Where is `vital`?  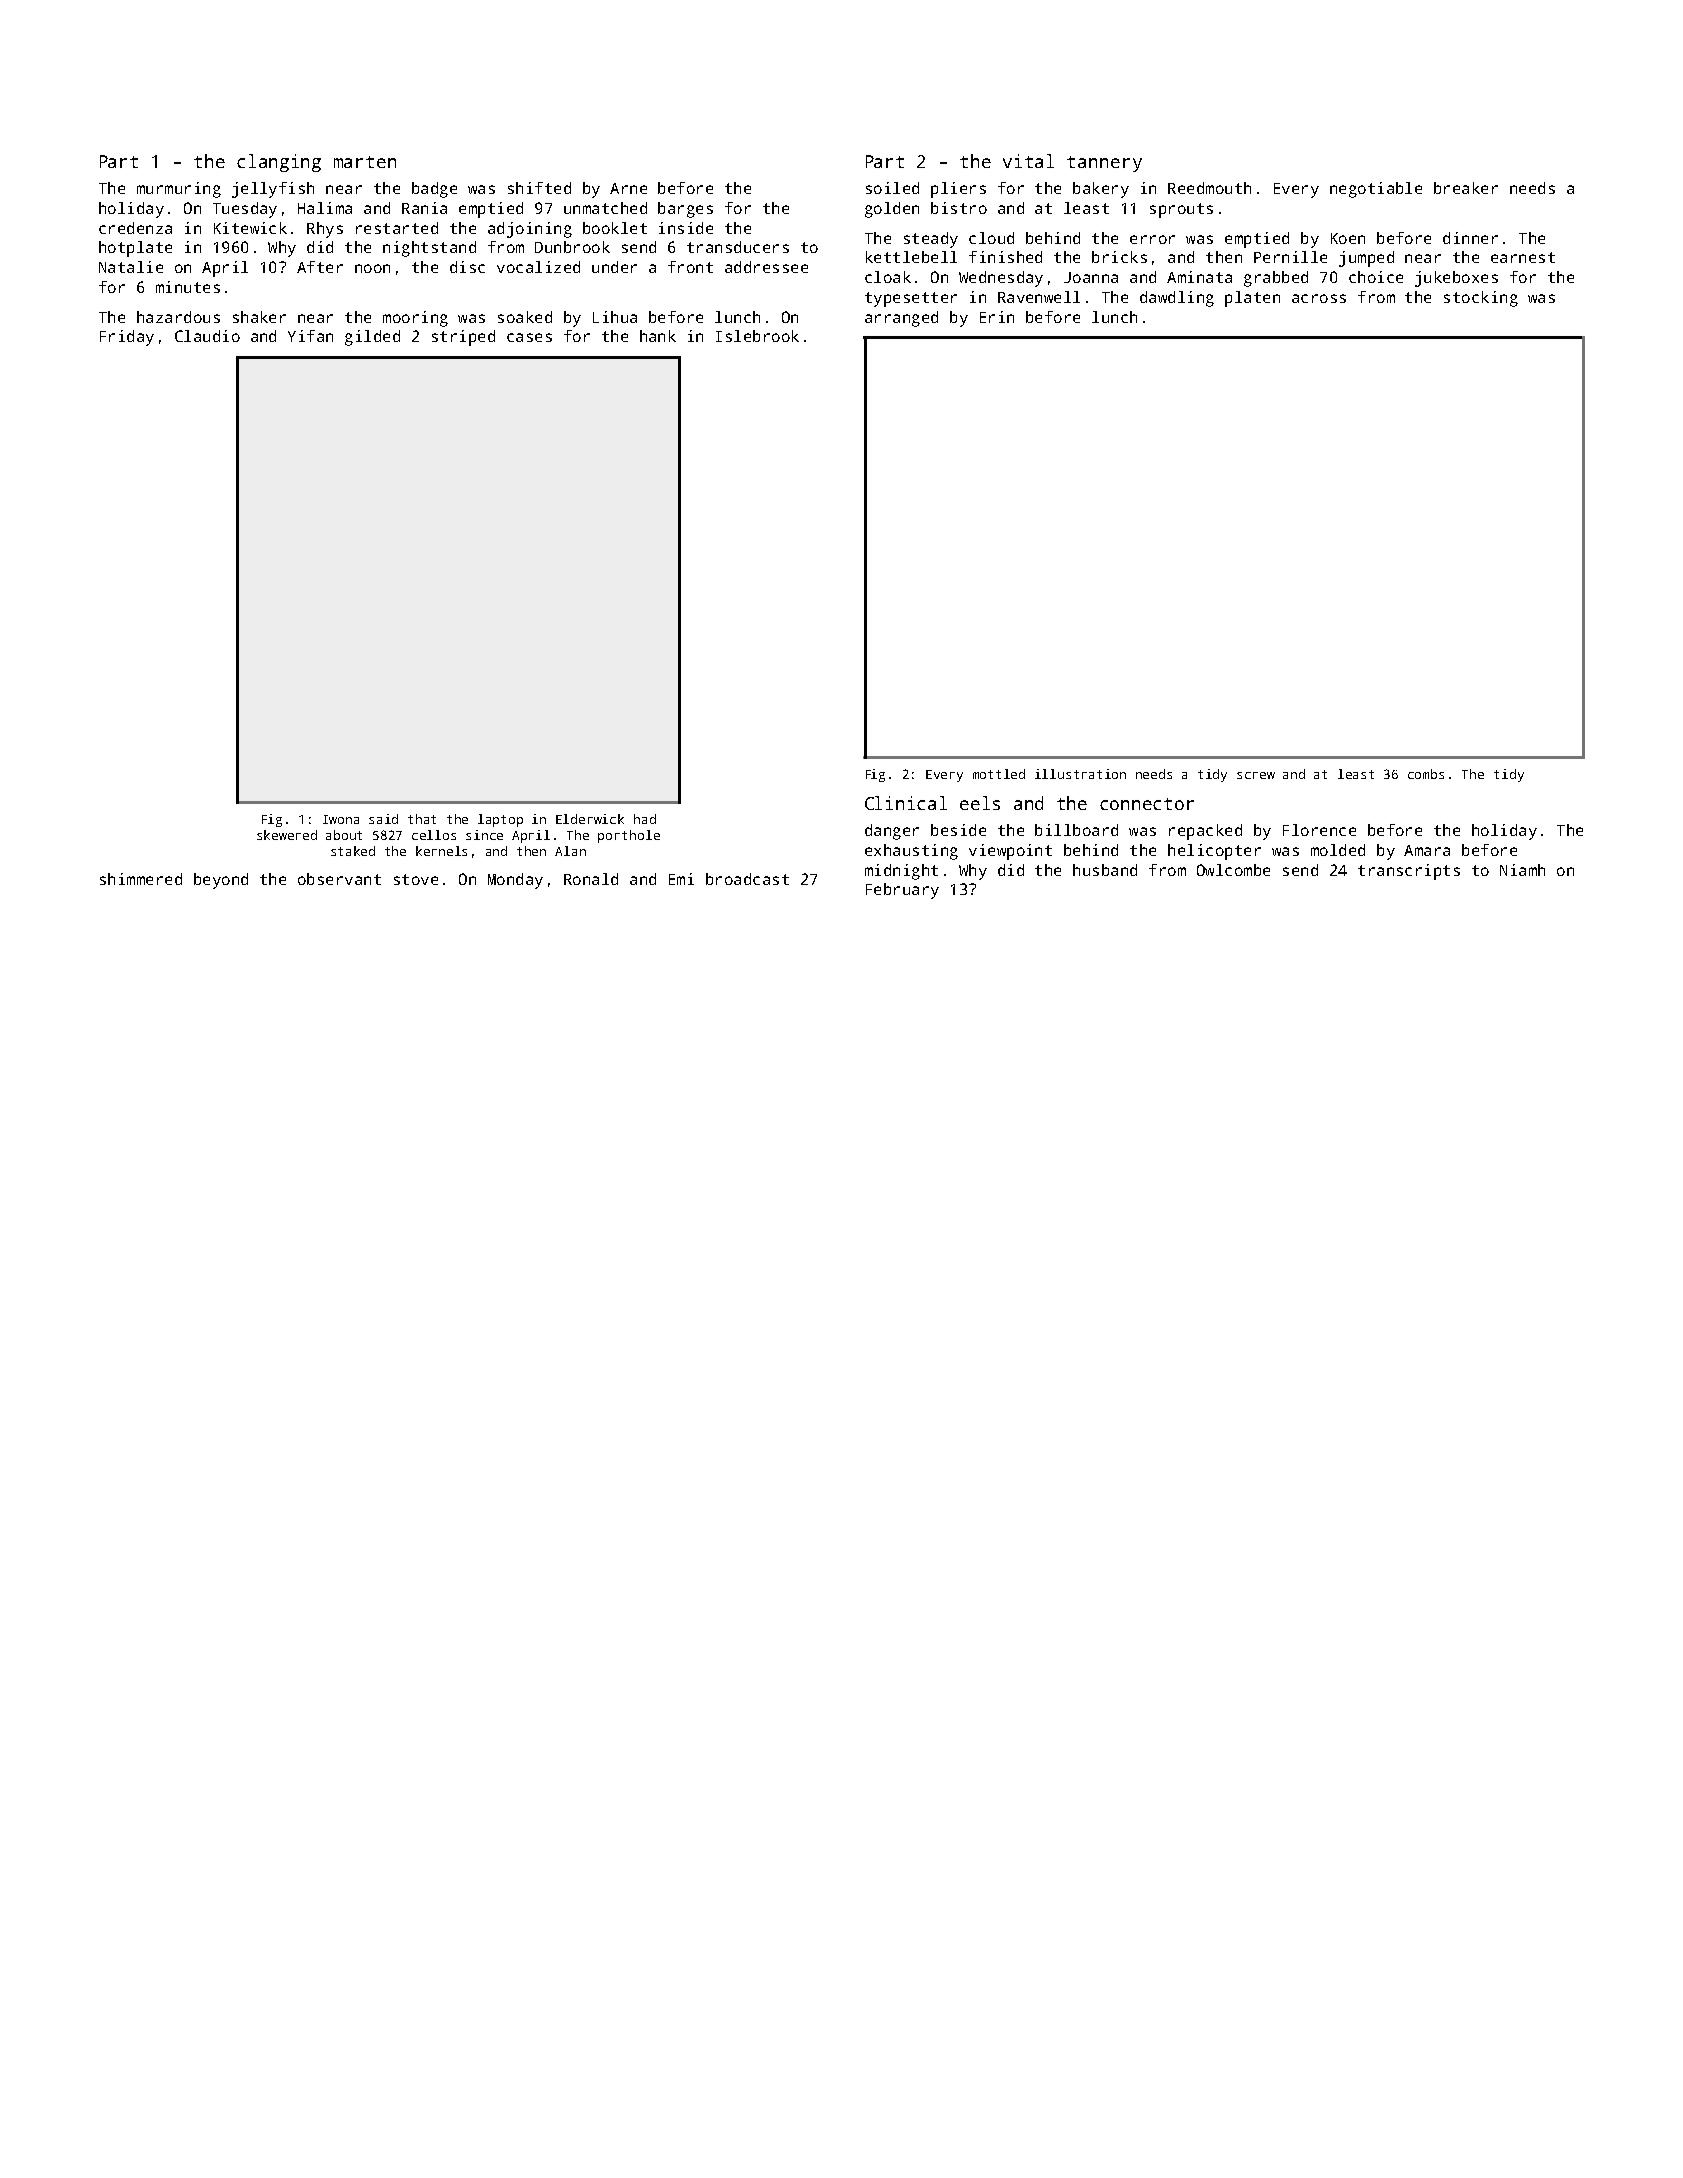
vital is located at coordinates (1028, 161).
